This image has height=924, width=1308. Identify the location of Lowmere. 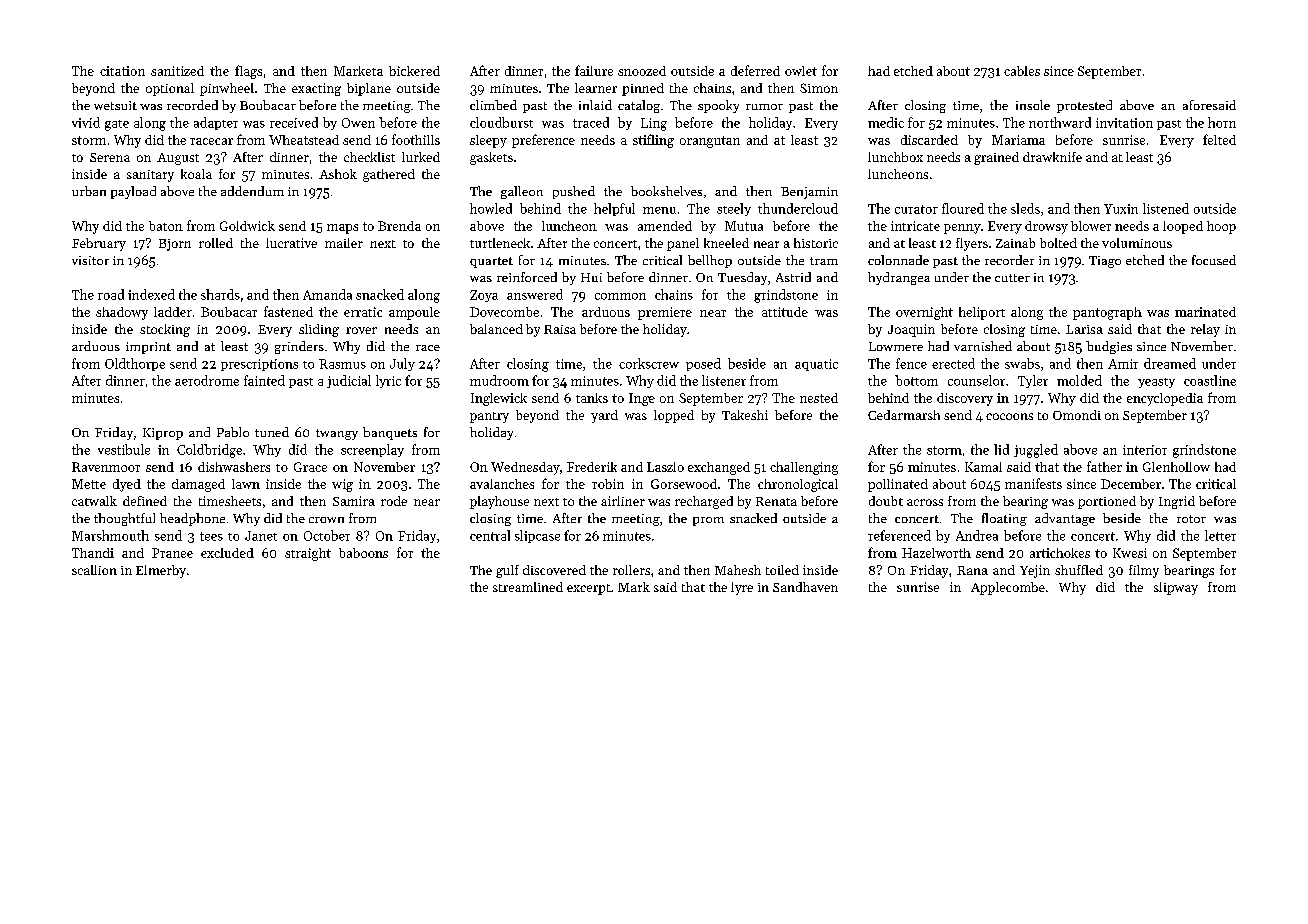
(896, 346).
